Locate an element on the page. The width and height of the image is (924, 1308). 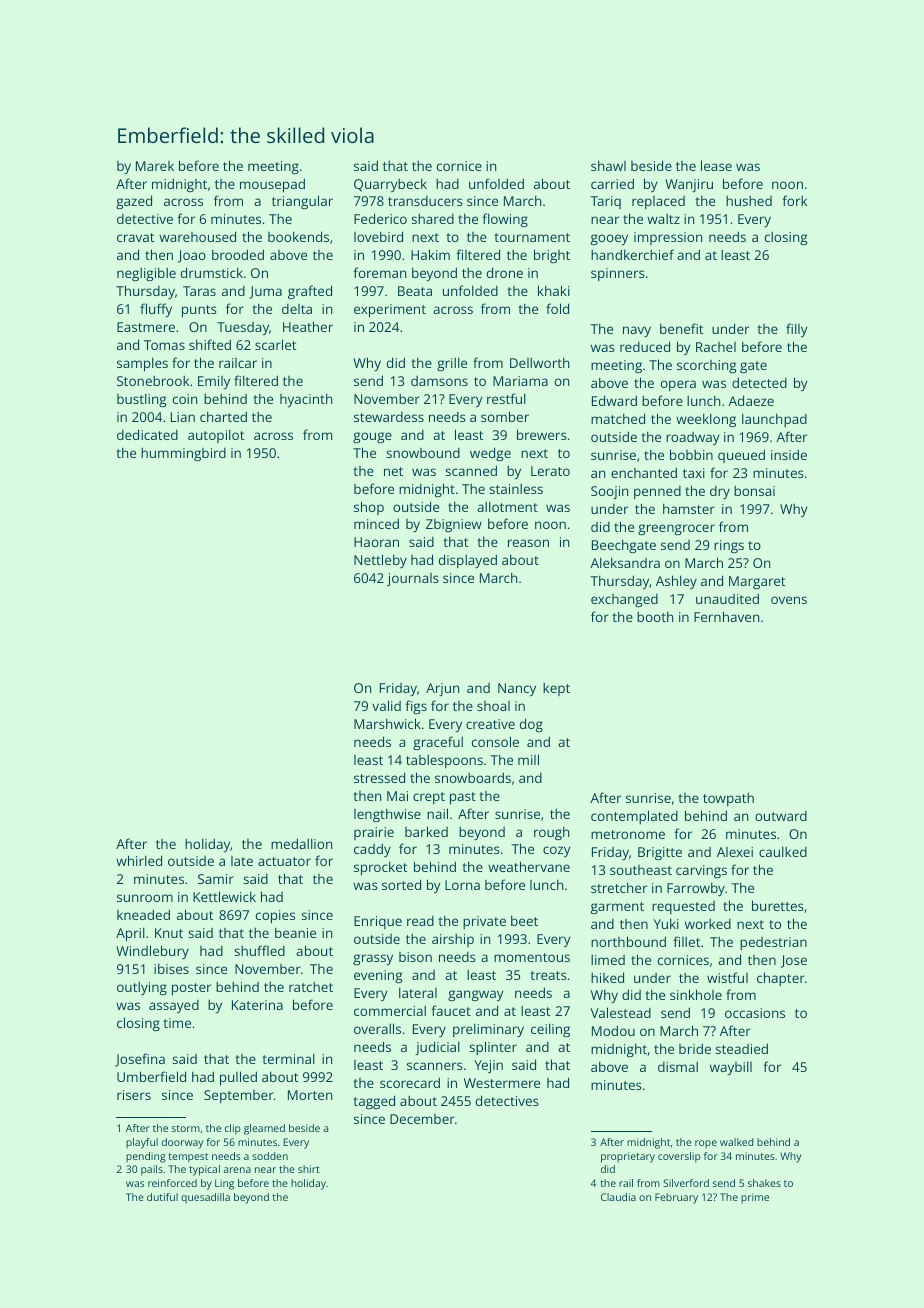
kept is located at coordinates (556, 689).
